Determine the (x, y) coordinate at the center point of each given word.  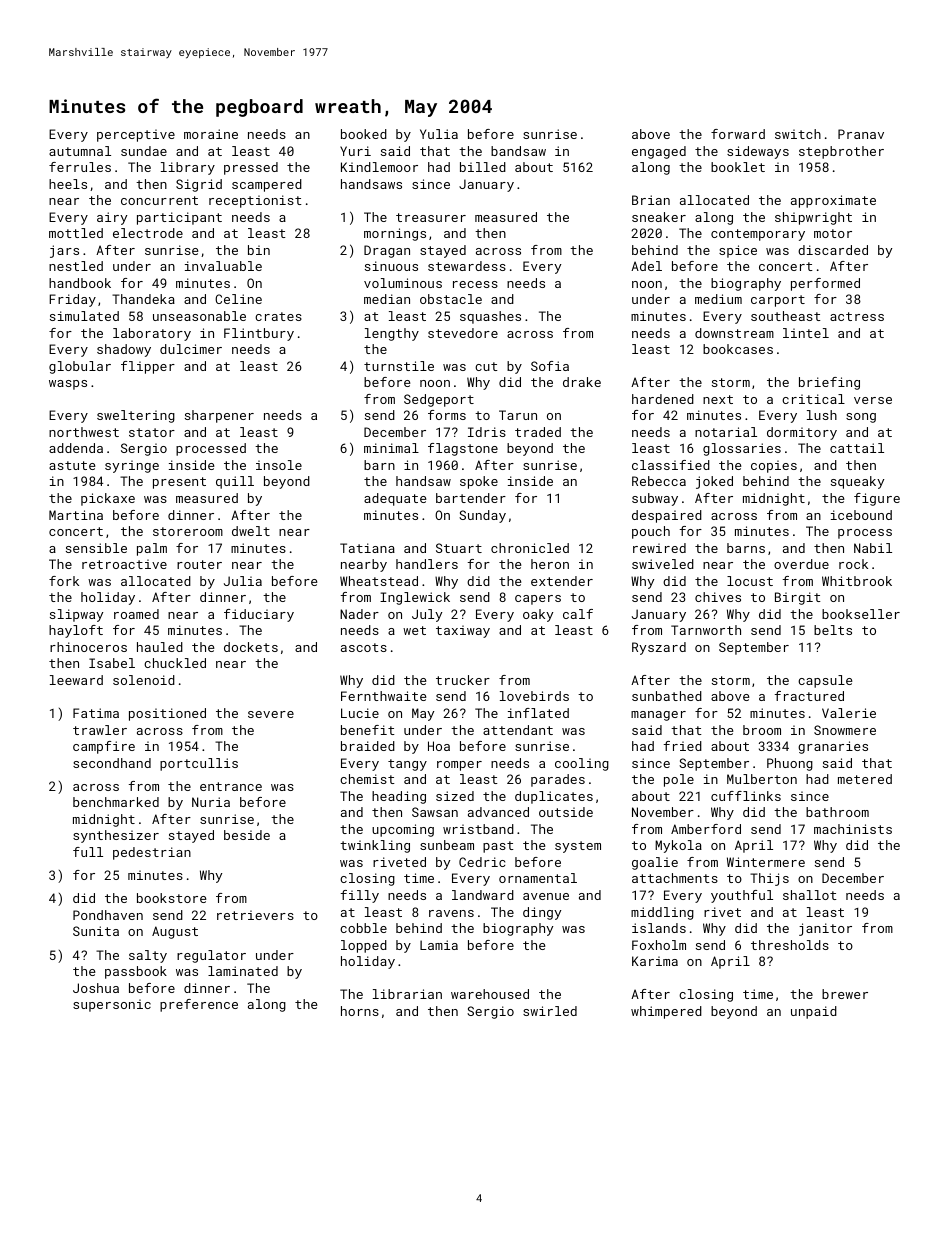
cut (486, 366)
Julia (243, 581)
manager (658, 716)
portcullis (199, 764)
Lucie (360, 713)
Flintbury (259, 334)
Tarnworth (706, 630)
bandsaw (518, 151)
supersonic (112, 1005)
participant (179, 218)
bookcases (738, 349)
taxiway (463, 631)
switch (798, 134)
